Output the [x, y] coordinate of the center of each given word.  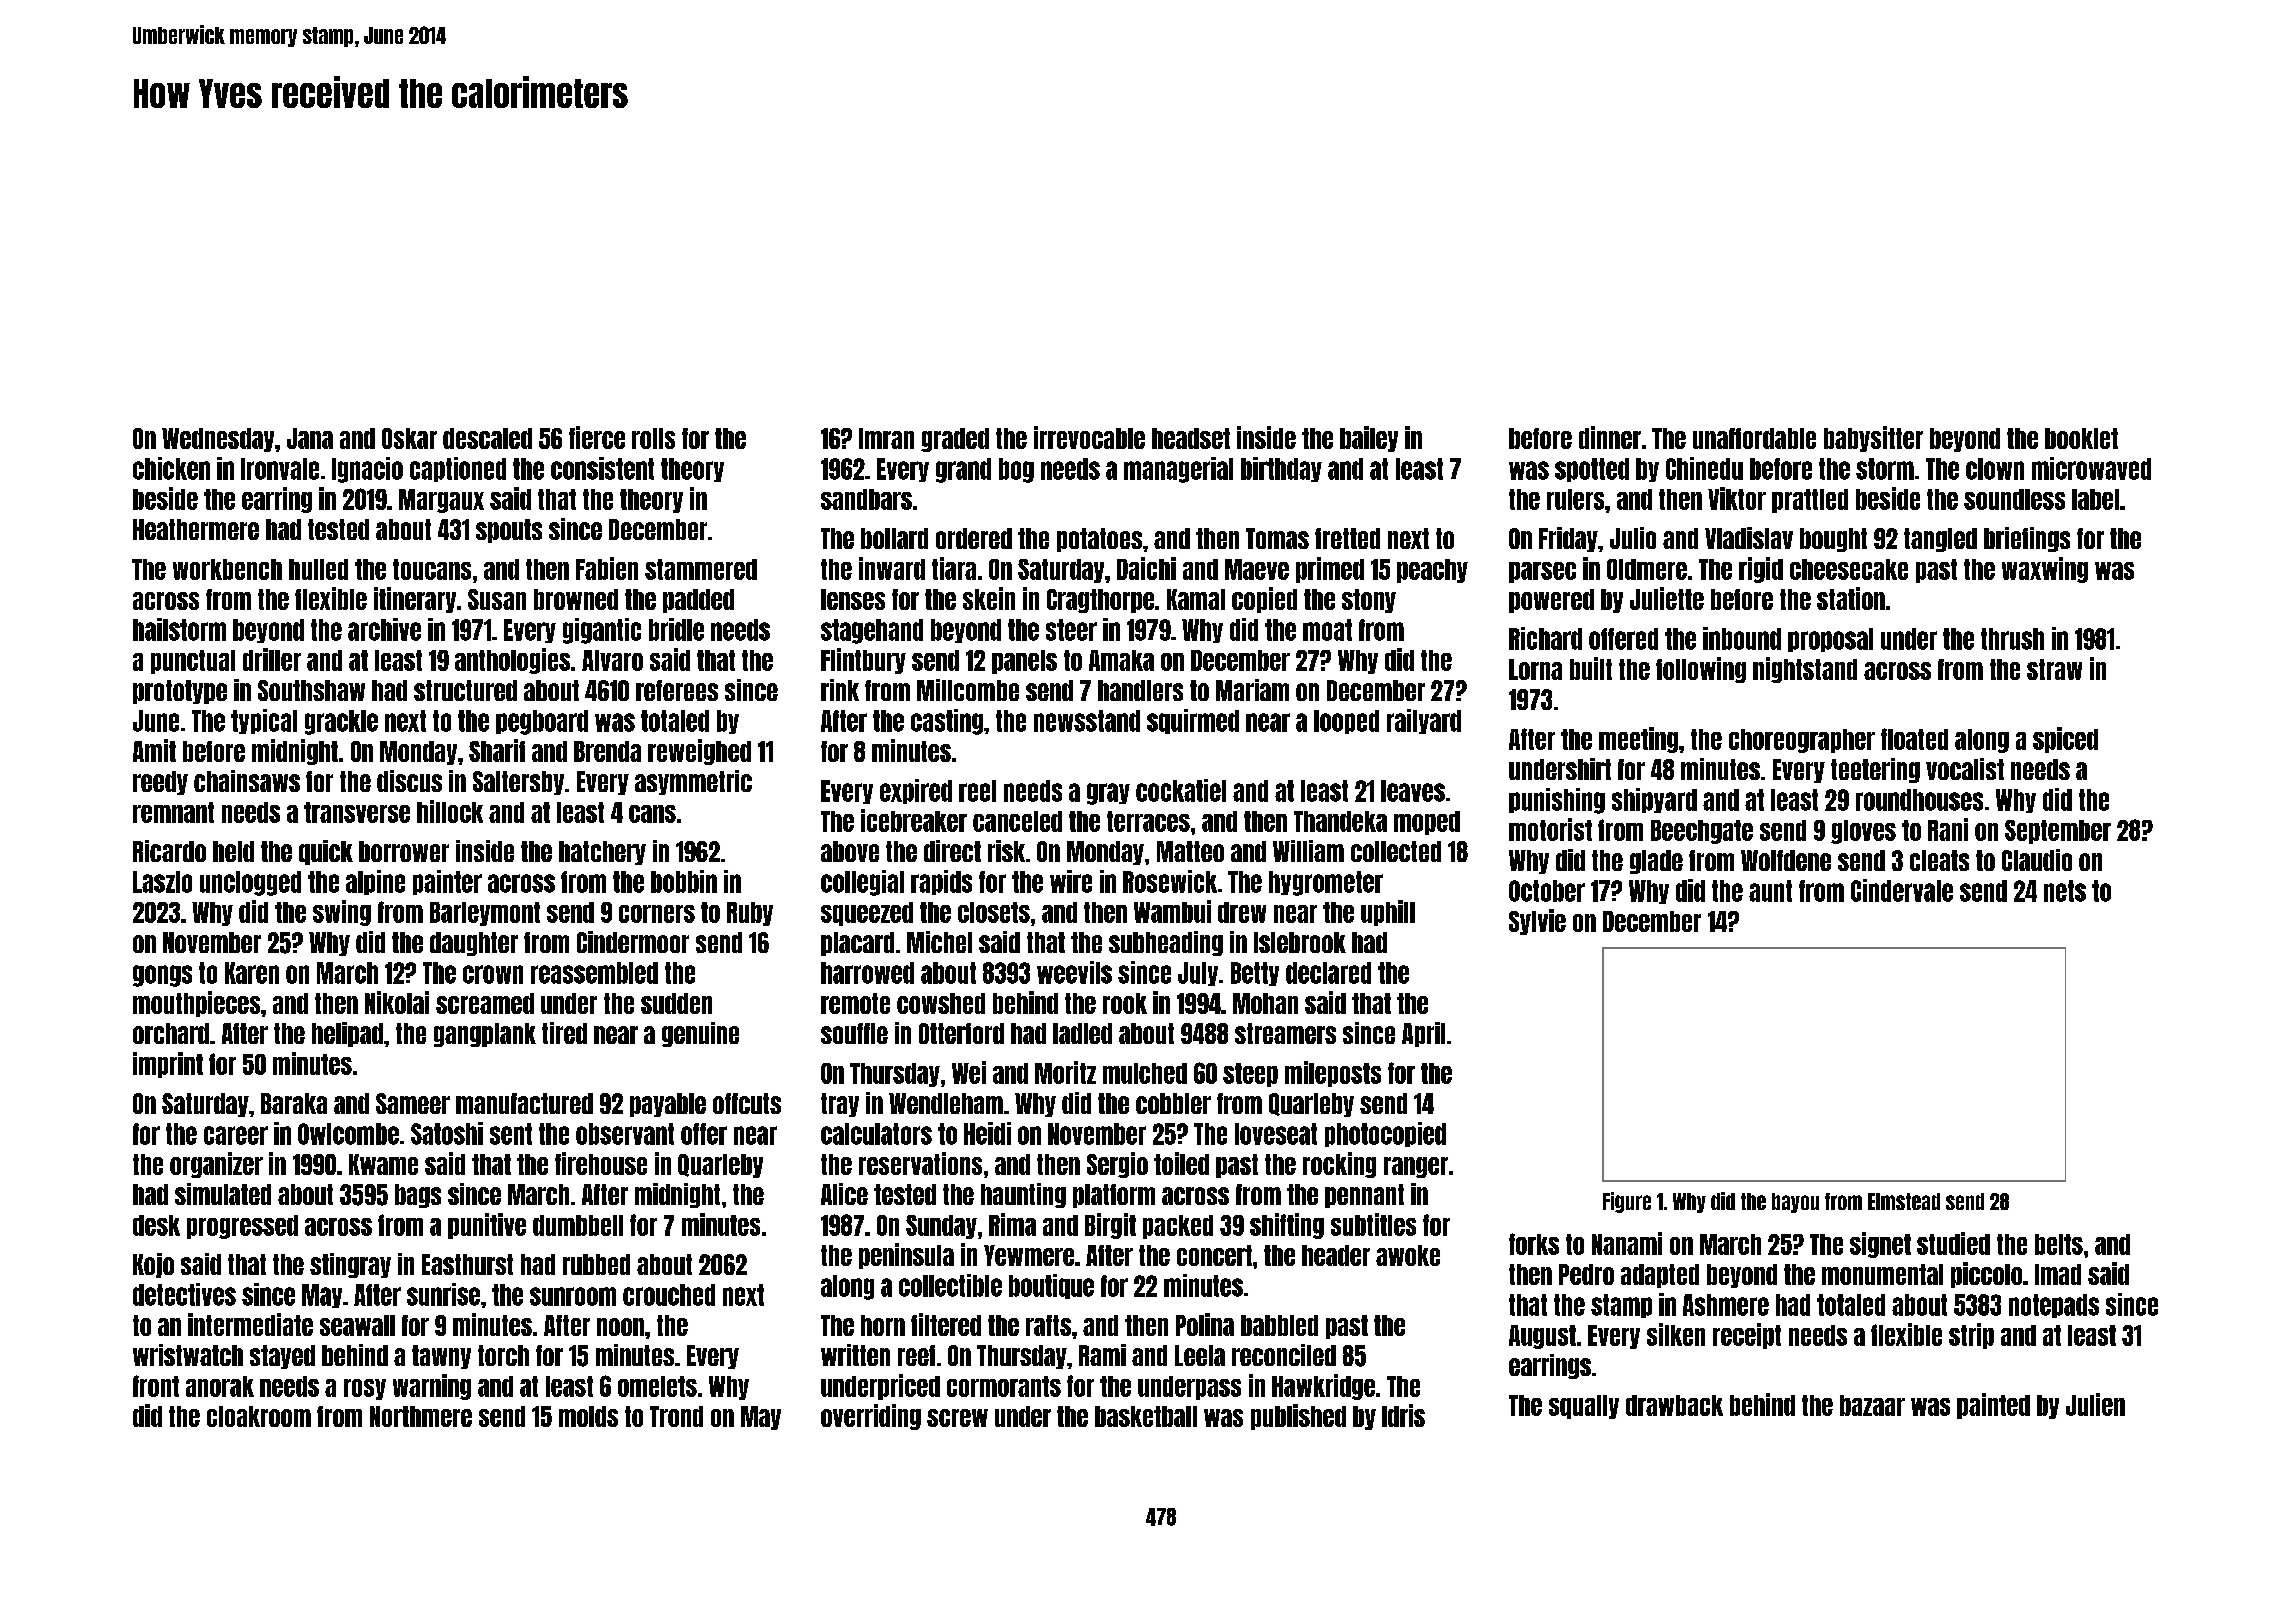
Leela [1200, 1355]
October [1547, 891]
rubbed [596, 1264]
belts [2059, 1244]
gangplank [485, 1035]
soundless [2014, 499]
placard [857, 944]
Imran [886, 438]
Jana [310, 438]
